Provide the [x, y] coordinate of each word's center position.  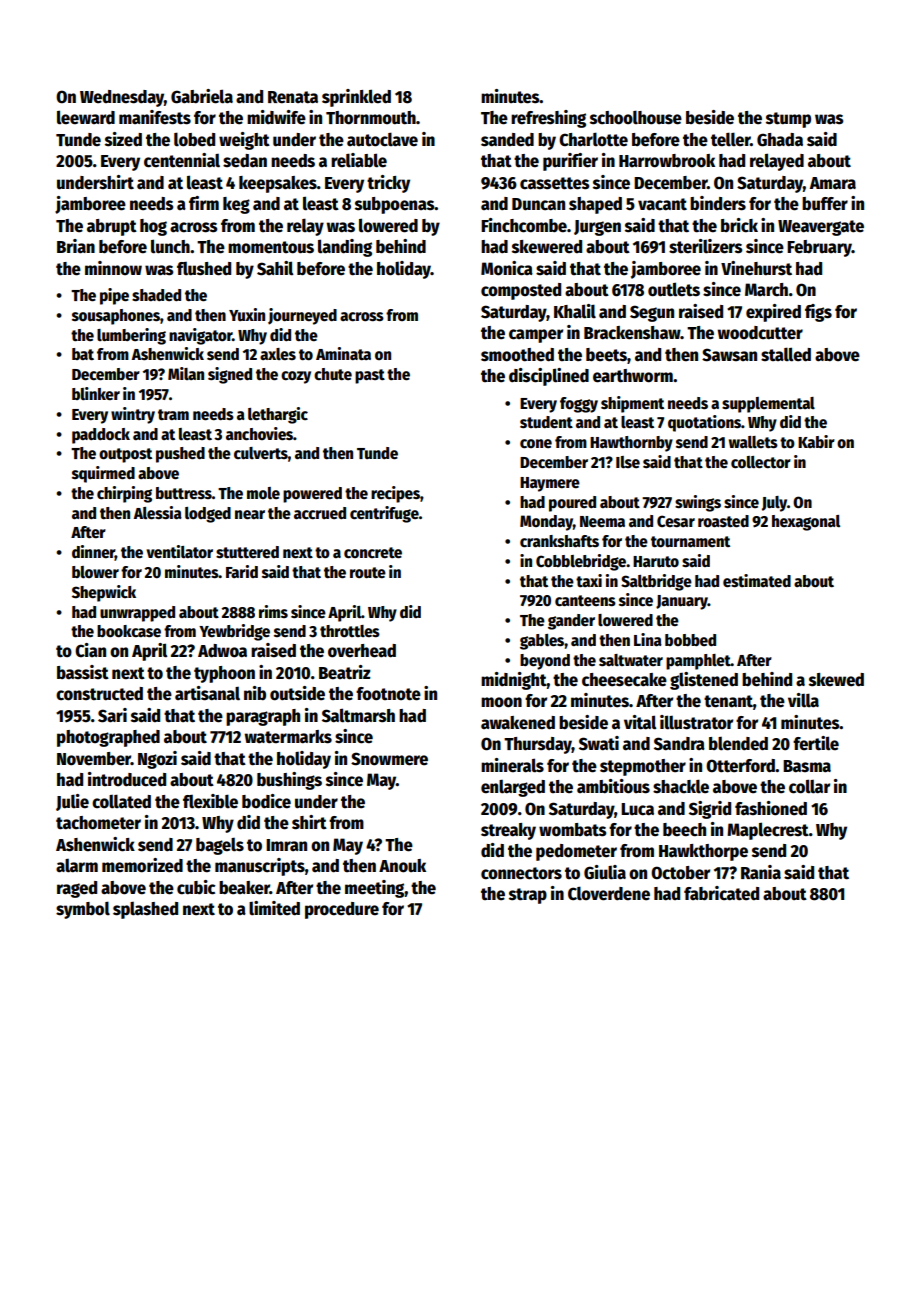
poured [572, 504]
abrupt [112, 227]
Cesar [676, 521]
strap [528, 896]
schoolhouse [636, 117]
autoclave [382, 139]
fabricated [721, 893]
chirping [124, 494]
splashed [145, 910]
